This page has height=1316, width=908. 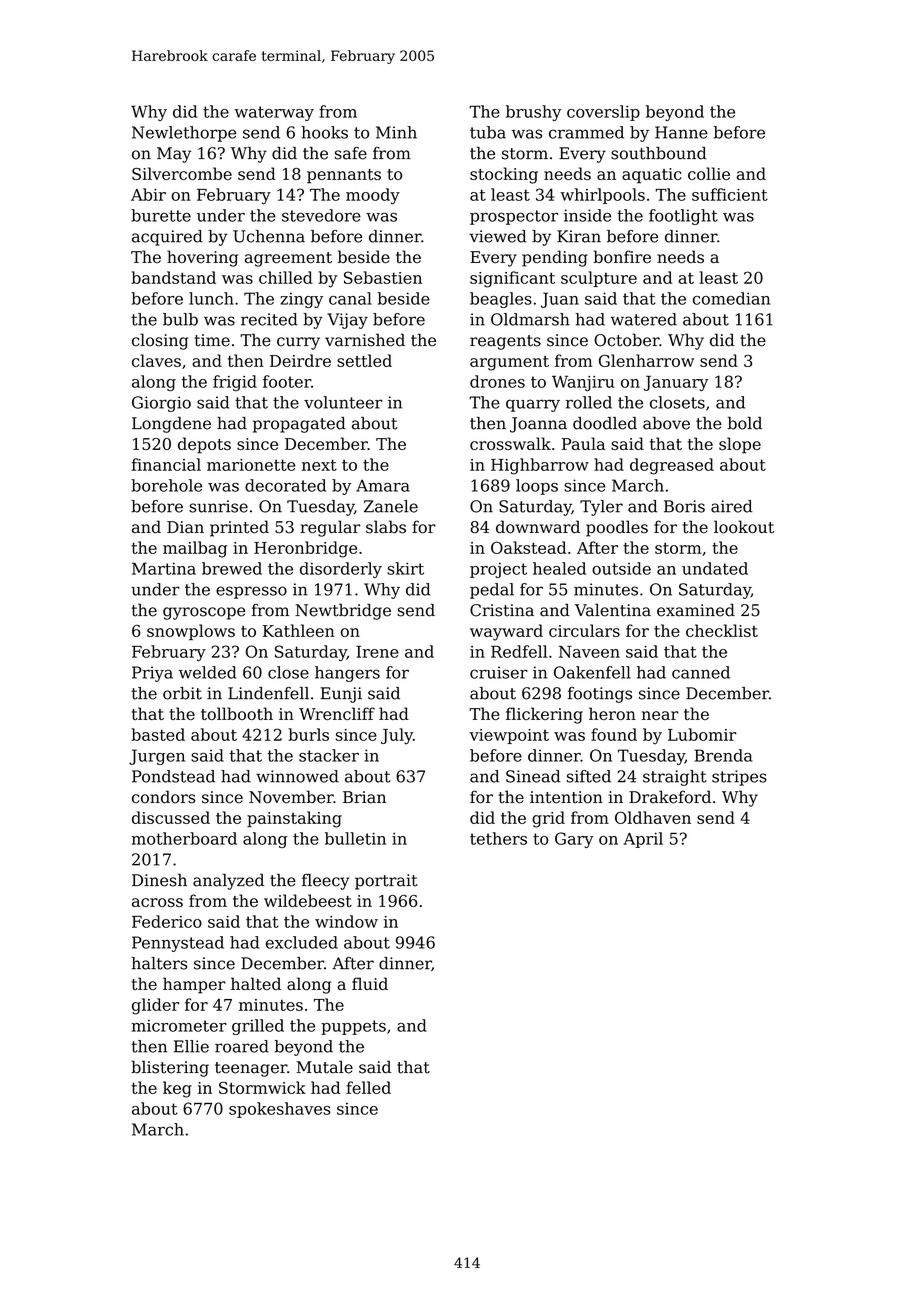 I want to click on significant, so click(x=512, y=279).
